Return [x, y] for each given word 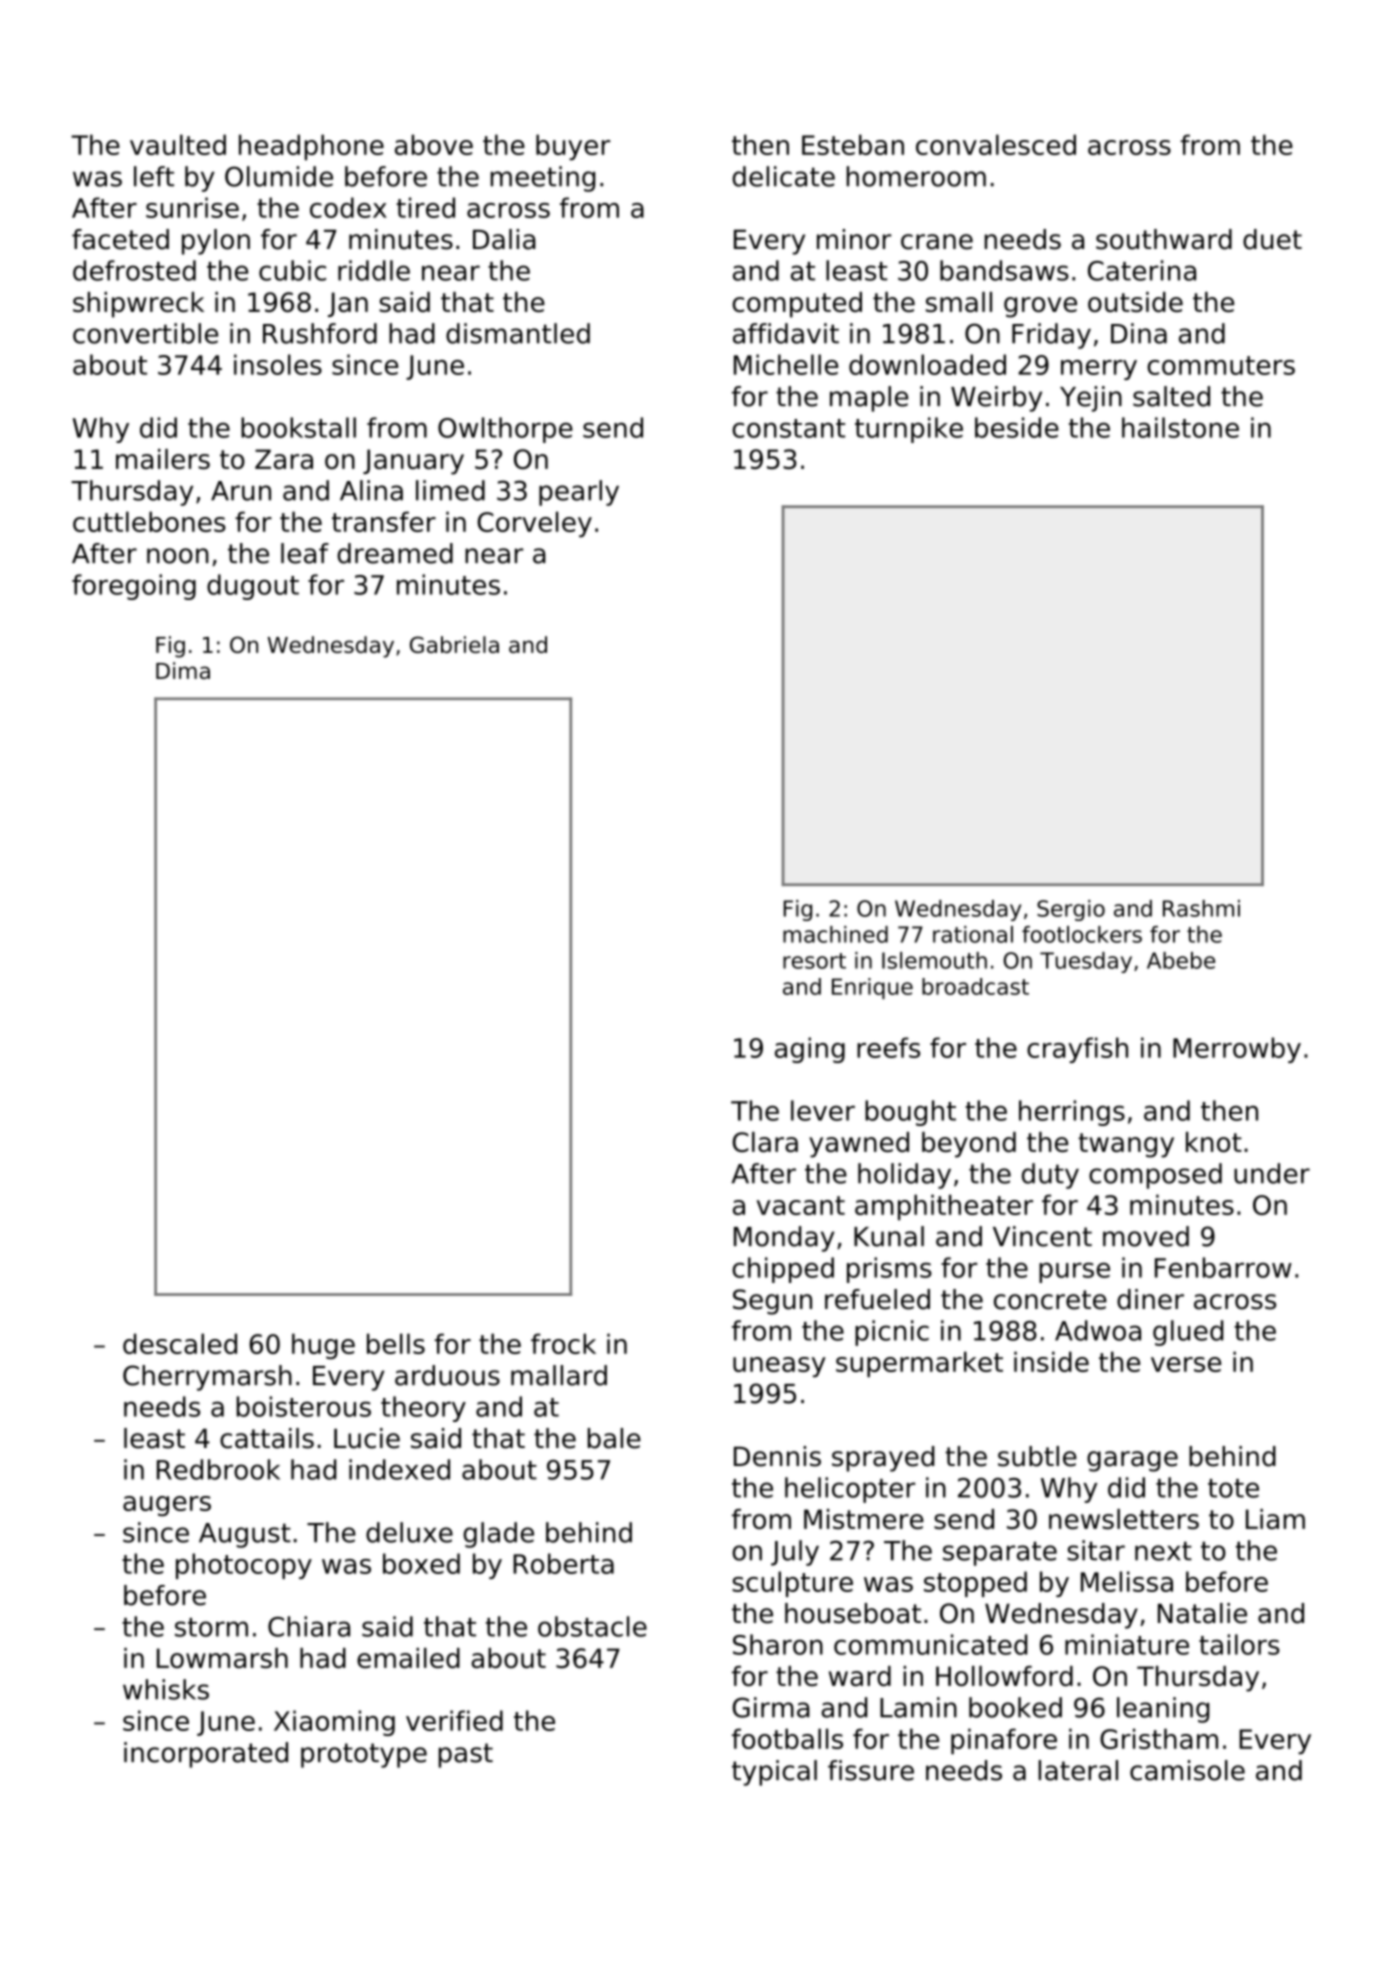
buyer [573, 147]
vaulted [178, 144]
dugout [253, 587]
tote [1233, 1488]
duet [1272, 239]
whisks [166, 1689]
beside [1017, 427]
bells [396, 1343]
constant [788, 428]
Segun [772, 1302]
